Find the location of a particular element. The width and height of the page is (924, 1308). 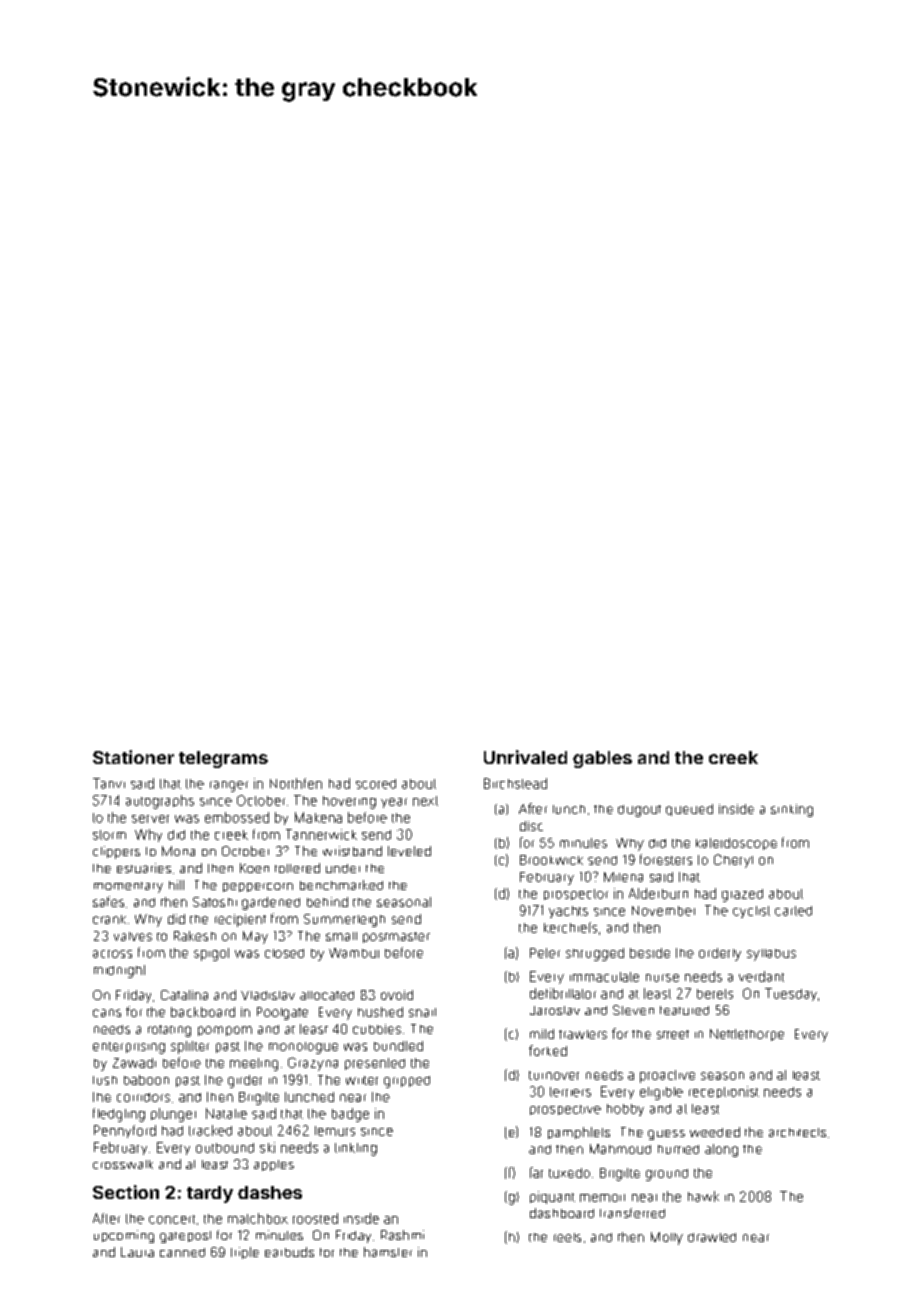

gables is located at coordinates (602, 759).
